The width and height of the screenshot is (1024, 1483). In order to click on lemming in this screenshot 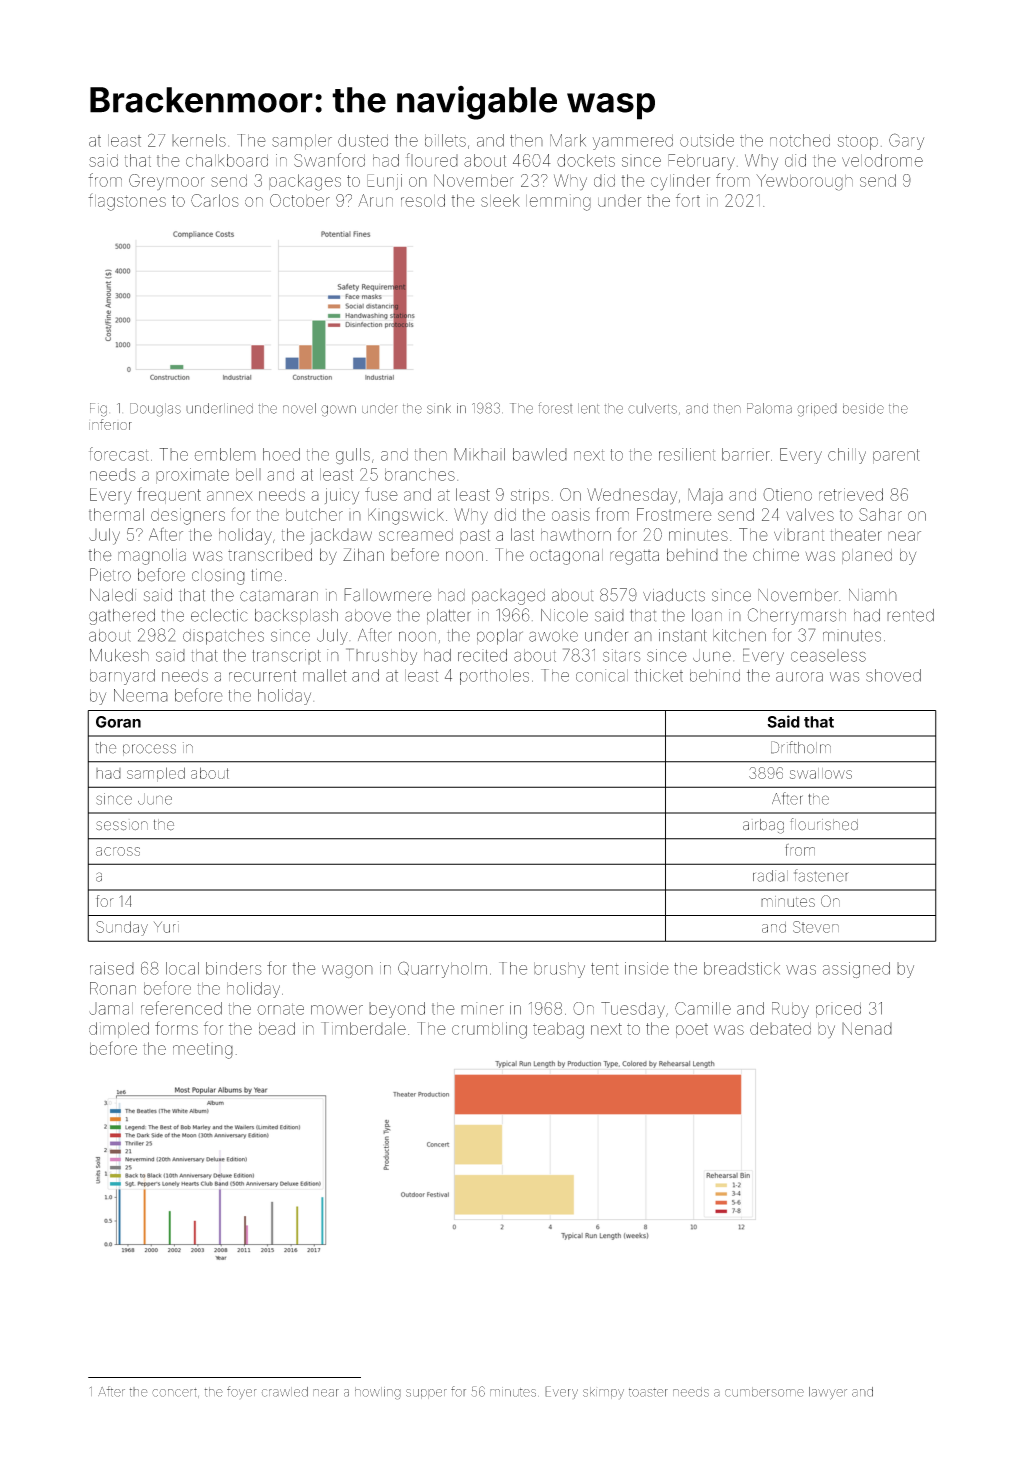, I will do `click(558, 202)`.
